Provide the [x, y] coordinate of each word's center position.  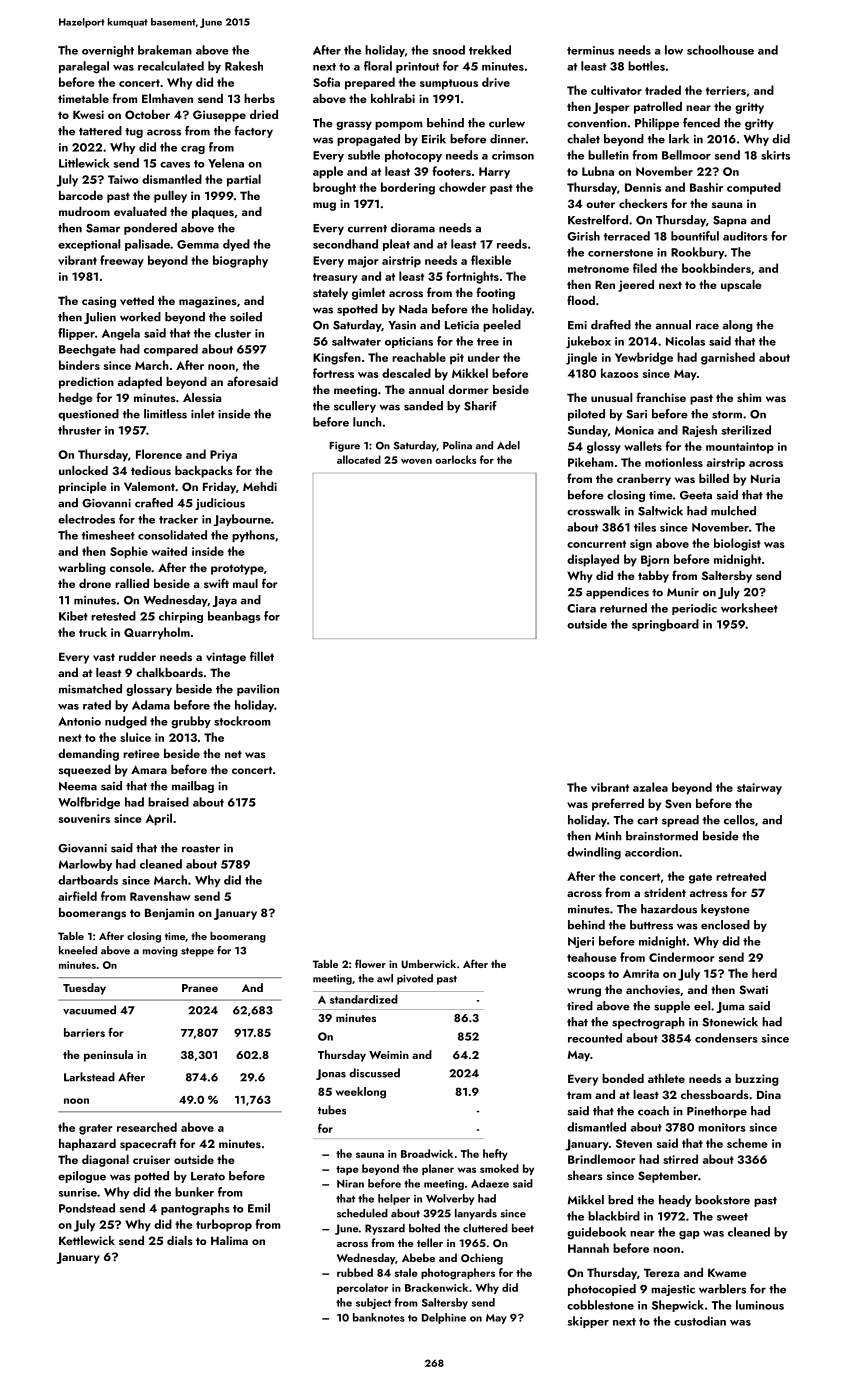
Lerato [208, 1176]
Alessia [202, 397]
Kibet [73, 616]
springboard [665, 625]
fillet [262, 656]
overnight [108, 51]
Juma [730, 1007]
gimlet [368, 294]
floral [378, 66]
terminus [590, 50]
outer [600, 204]
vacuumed [89, 1010]
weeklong [361, 1093]
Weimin [389, 1055]
